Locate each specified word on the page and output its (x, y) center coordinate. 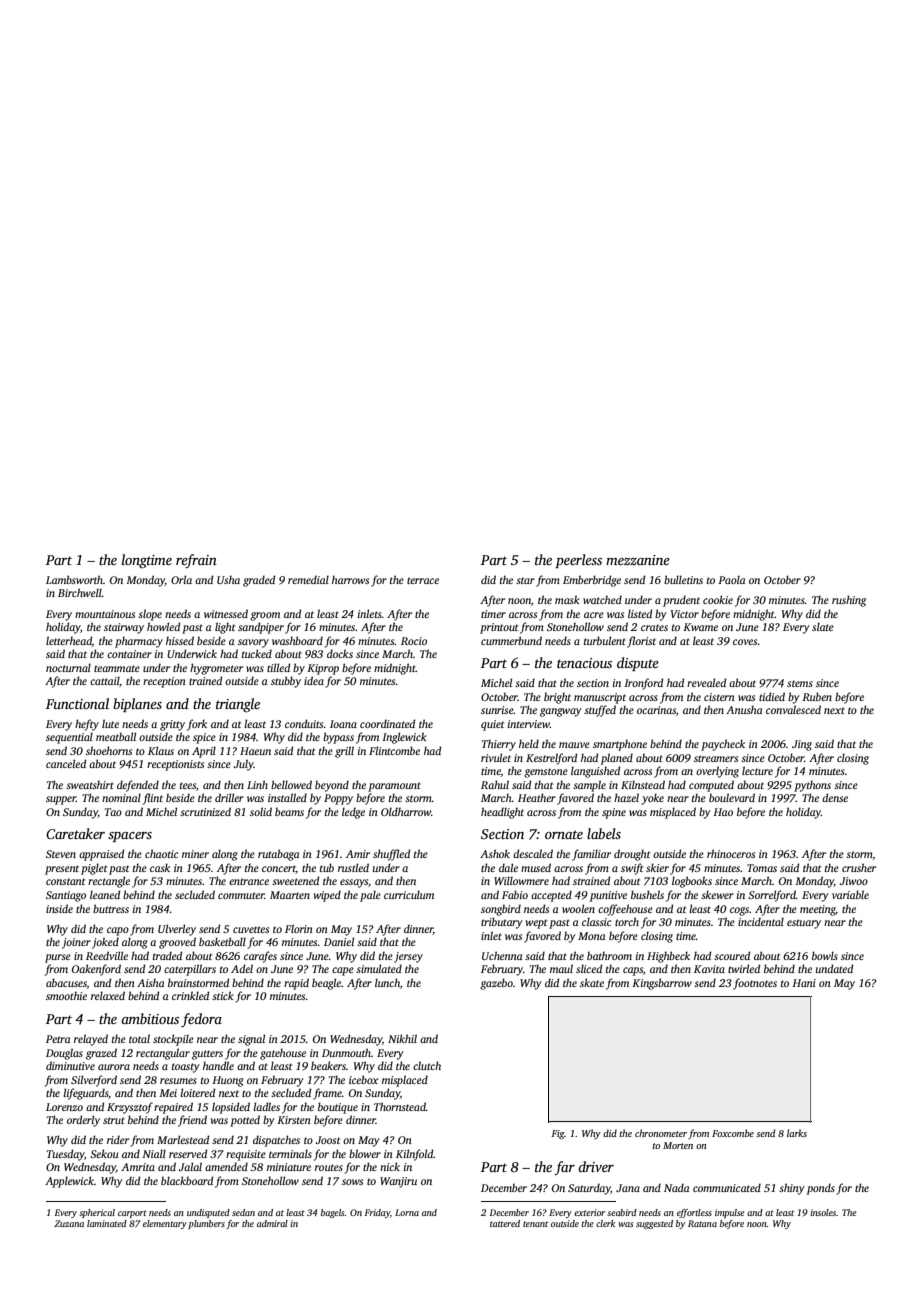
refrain (196, 561)
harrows (350, 579)
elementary (165, 1224)
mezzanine (638, 560)
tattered (505, 1223)
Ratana (702, 1223)
